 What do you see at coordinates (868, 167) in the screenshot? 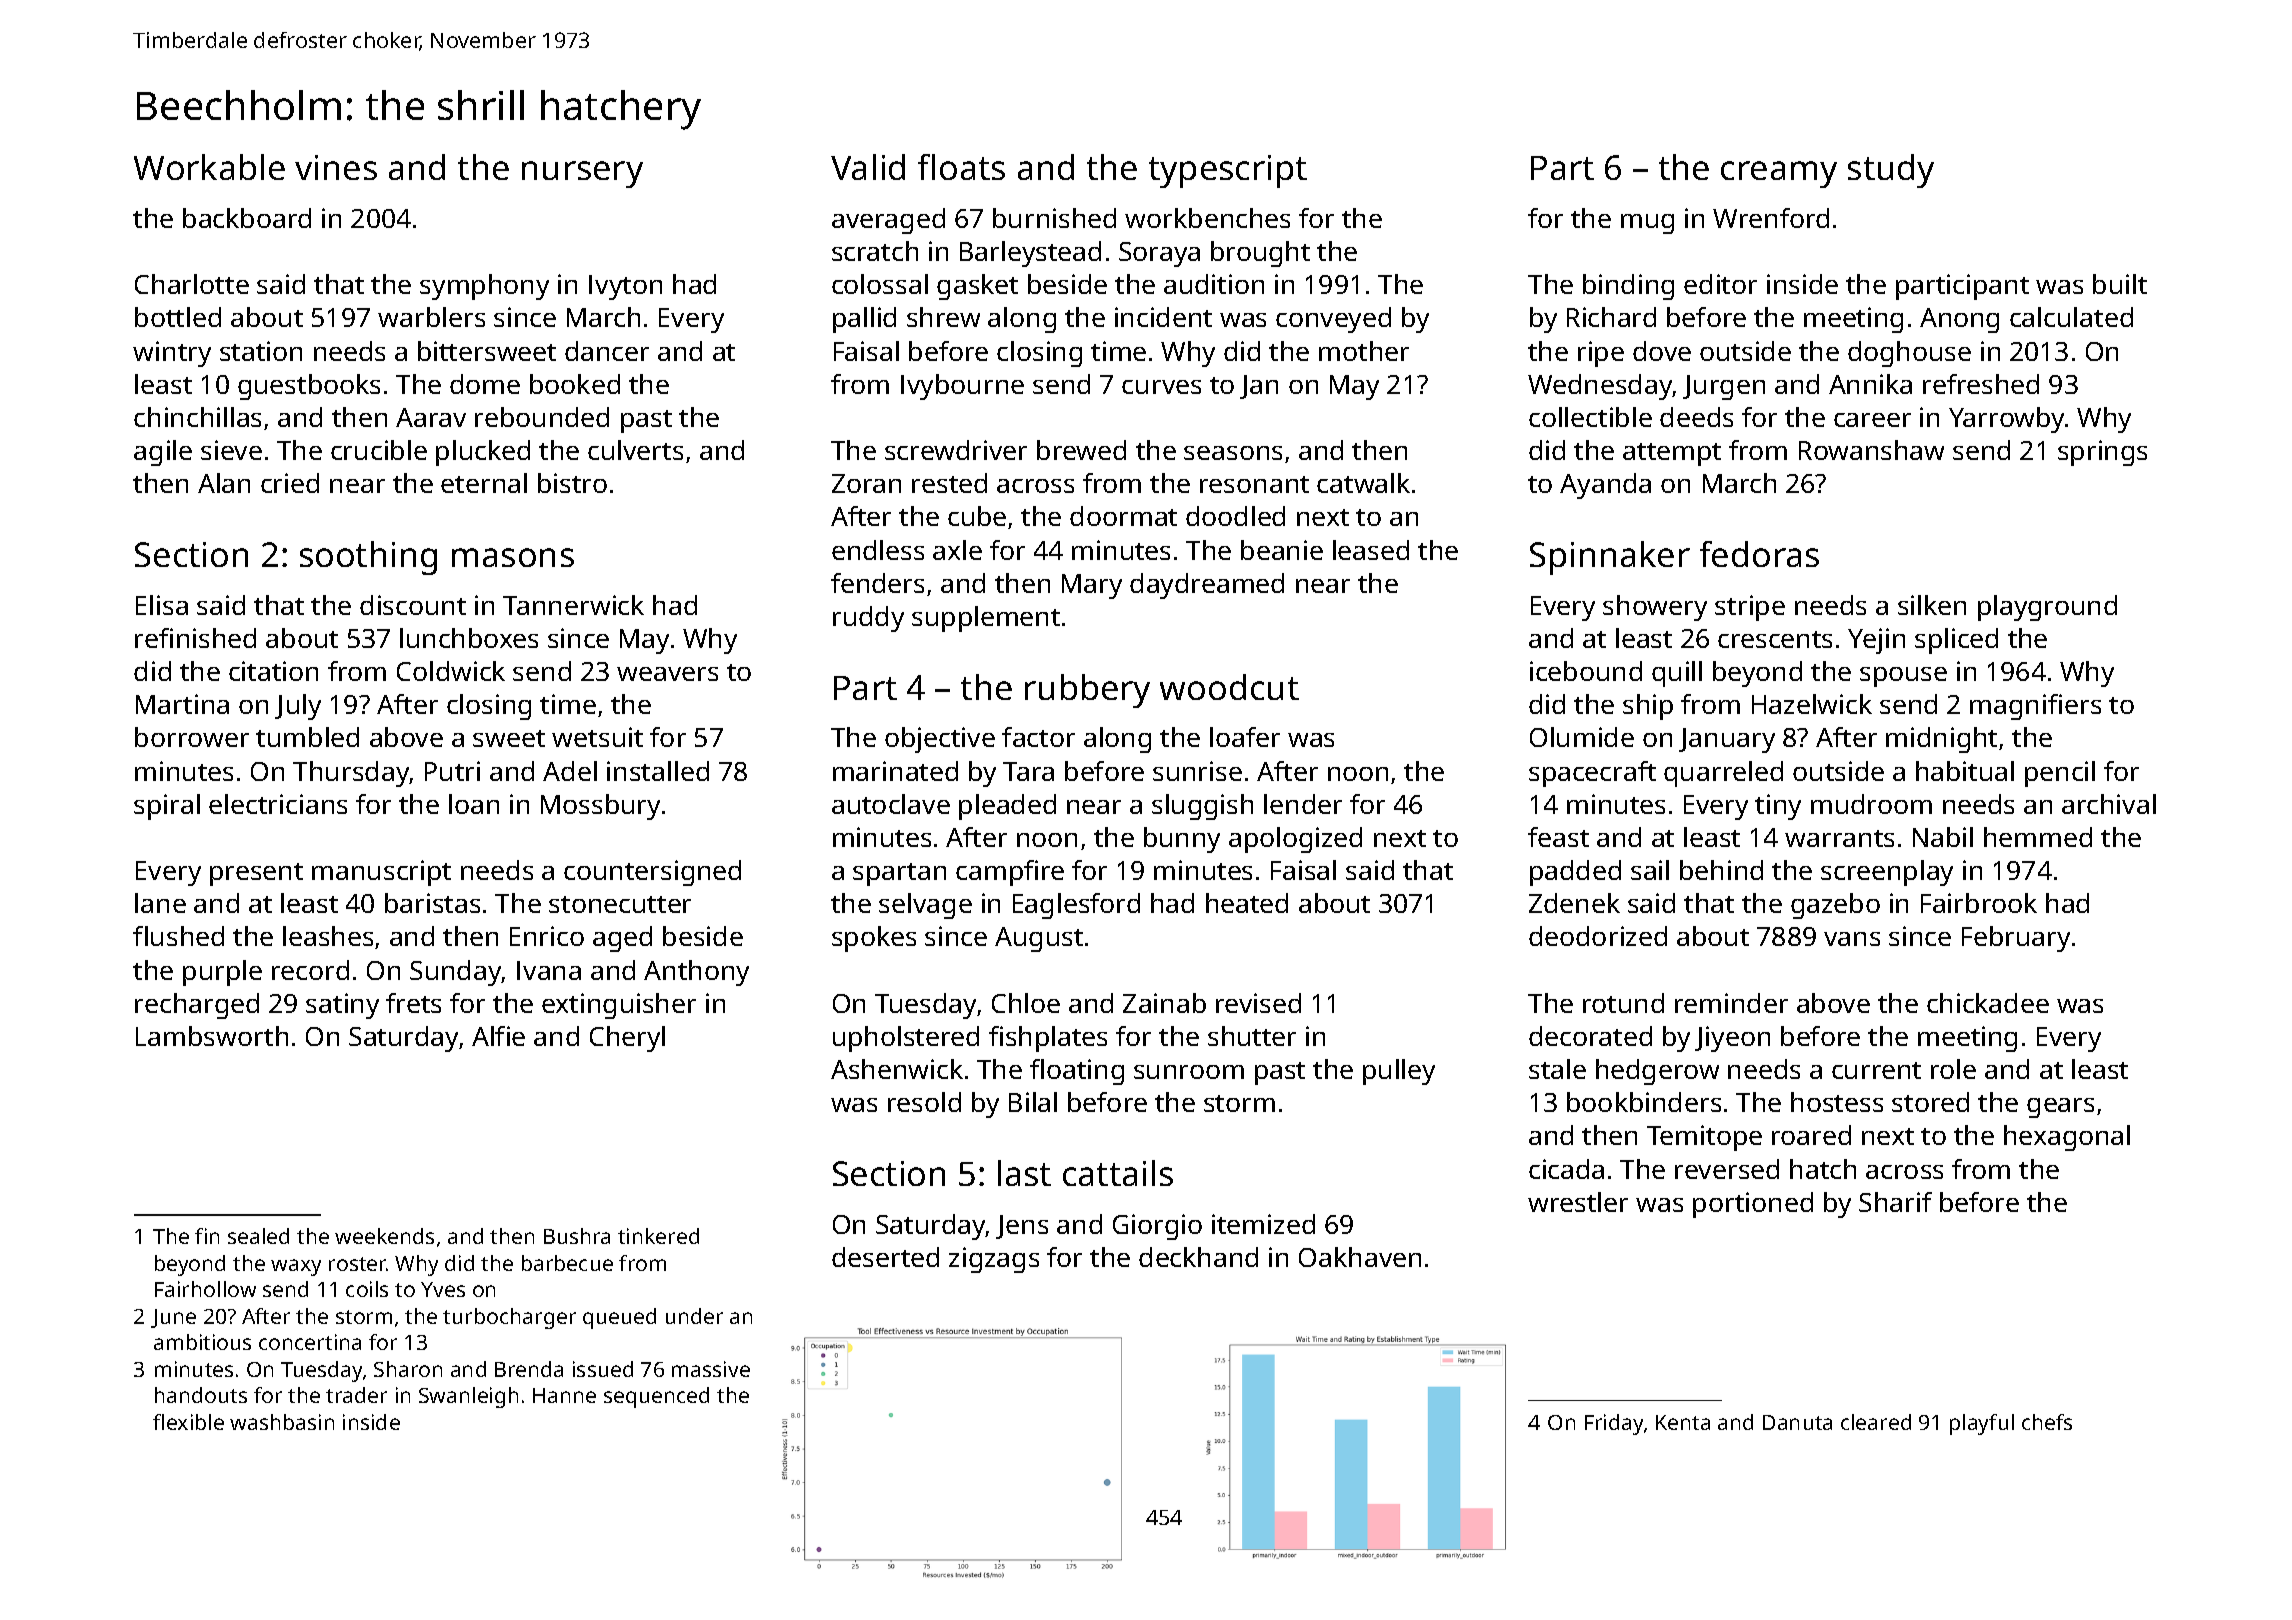
I see `Valid` at bounding box center [868, 167].
